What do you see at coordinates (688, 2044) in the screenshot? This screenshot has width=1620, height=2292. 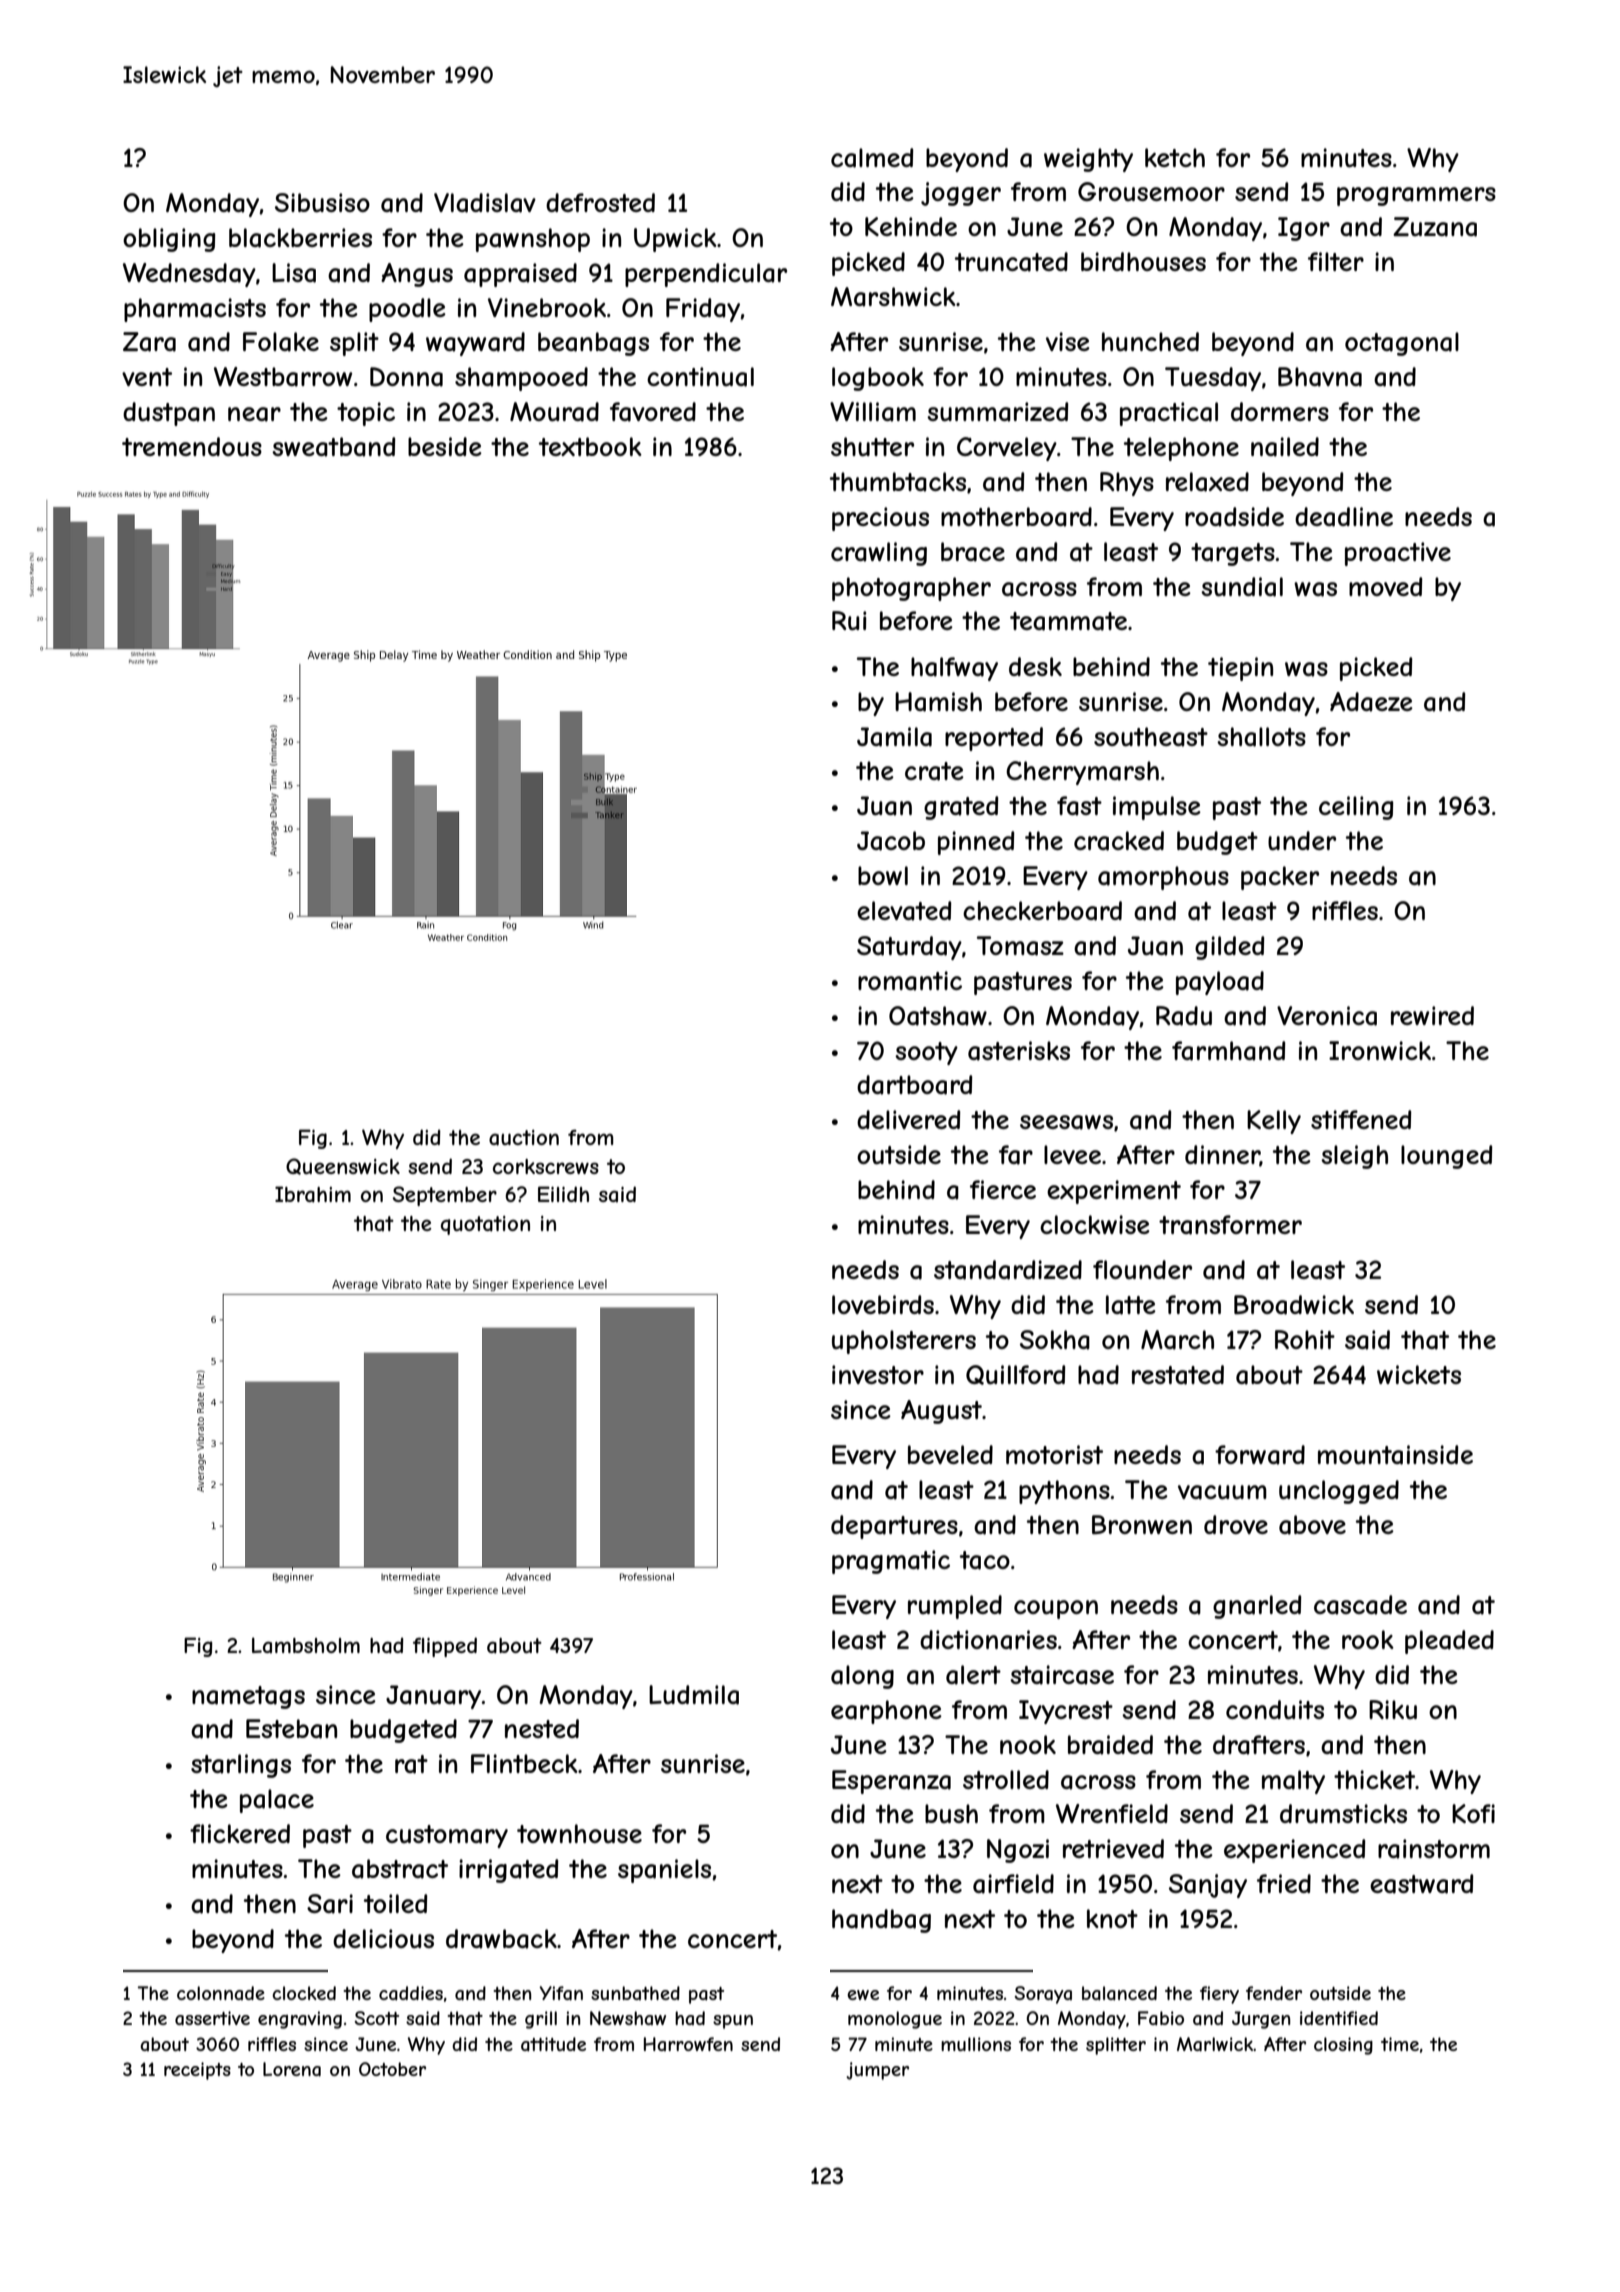 I see `Harrowfen` at bounding box center [688, 2044].
